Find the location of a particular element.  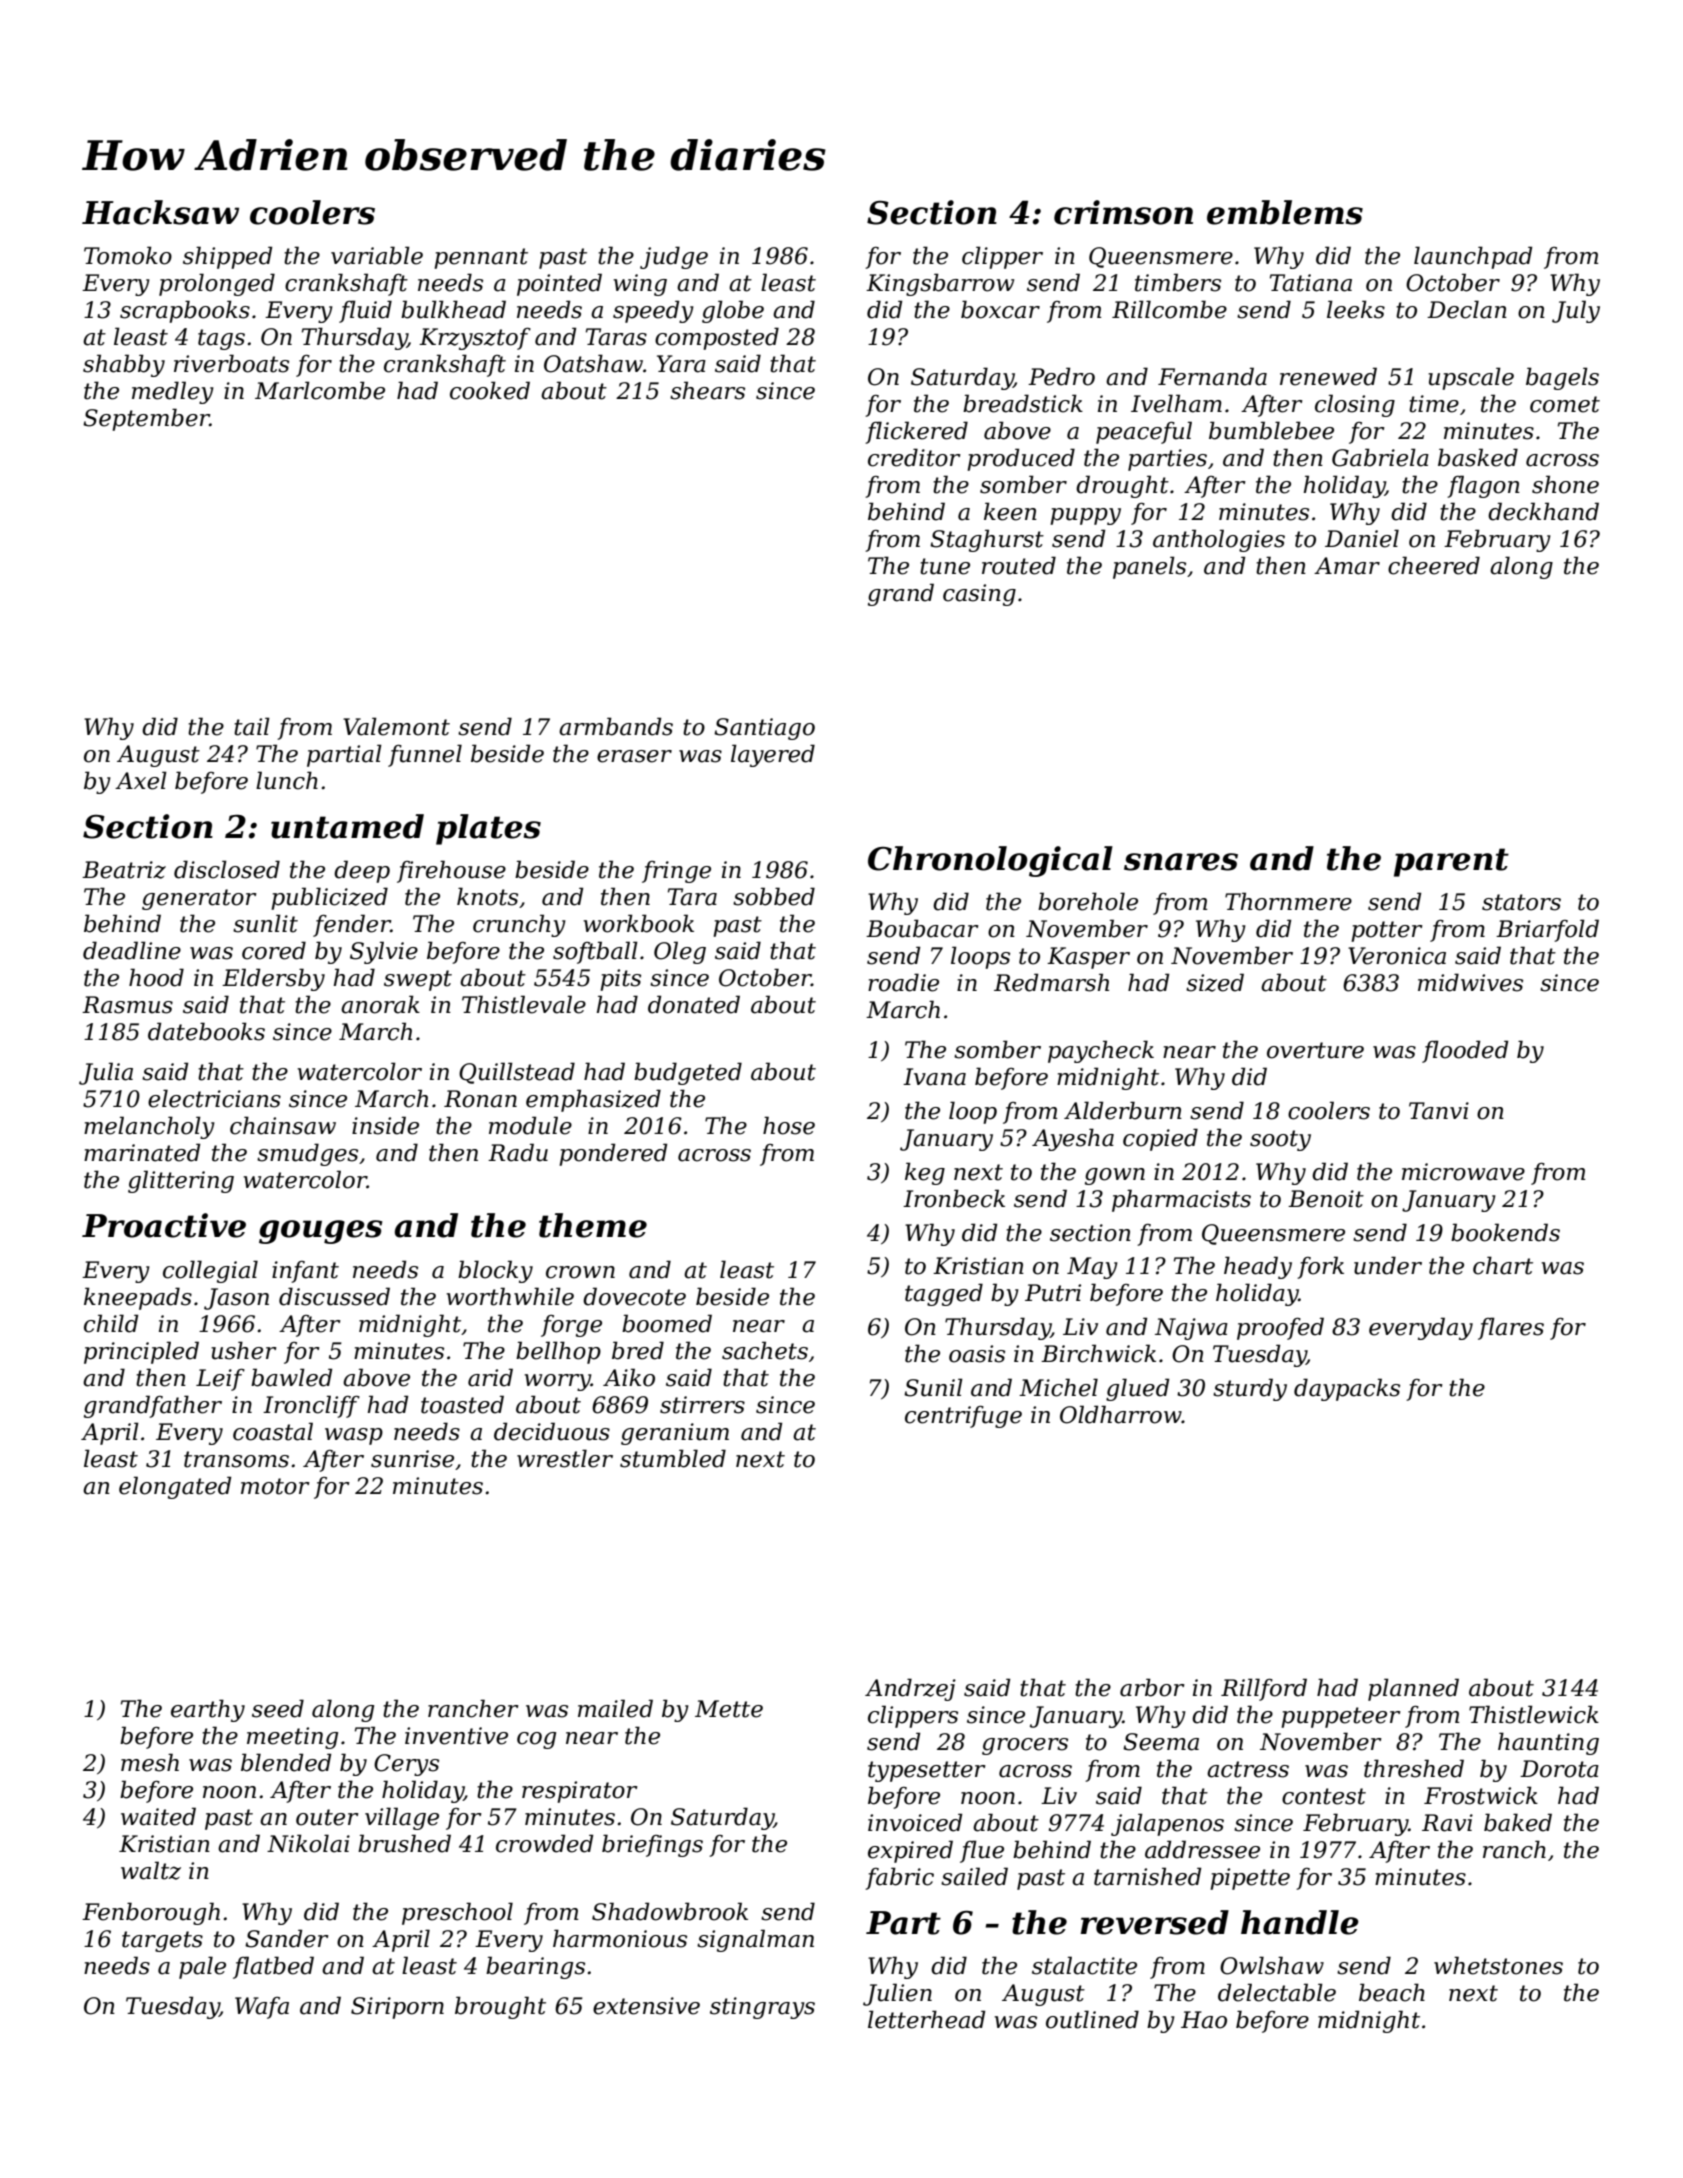

flares is located at coordinates (1511, 1328).
